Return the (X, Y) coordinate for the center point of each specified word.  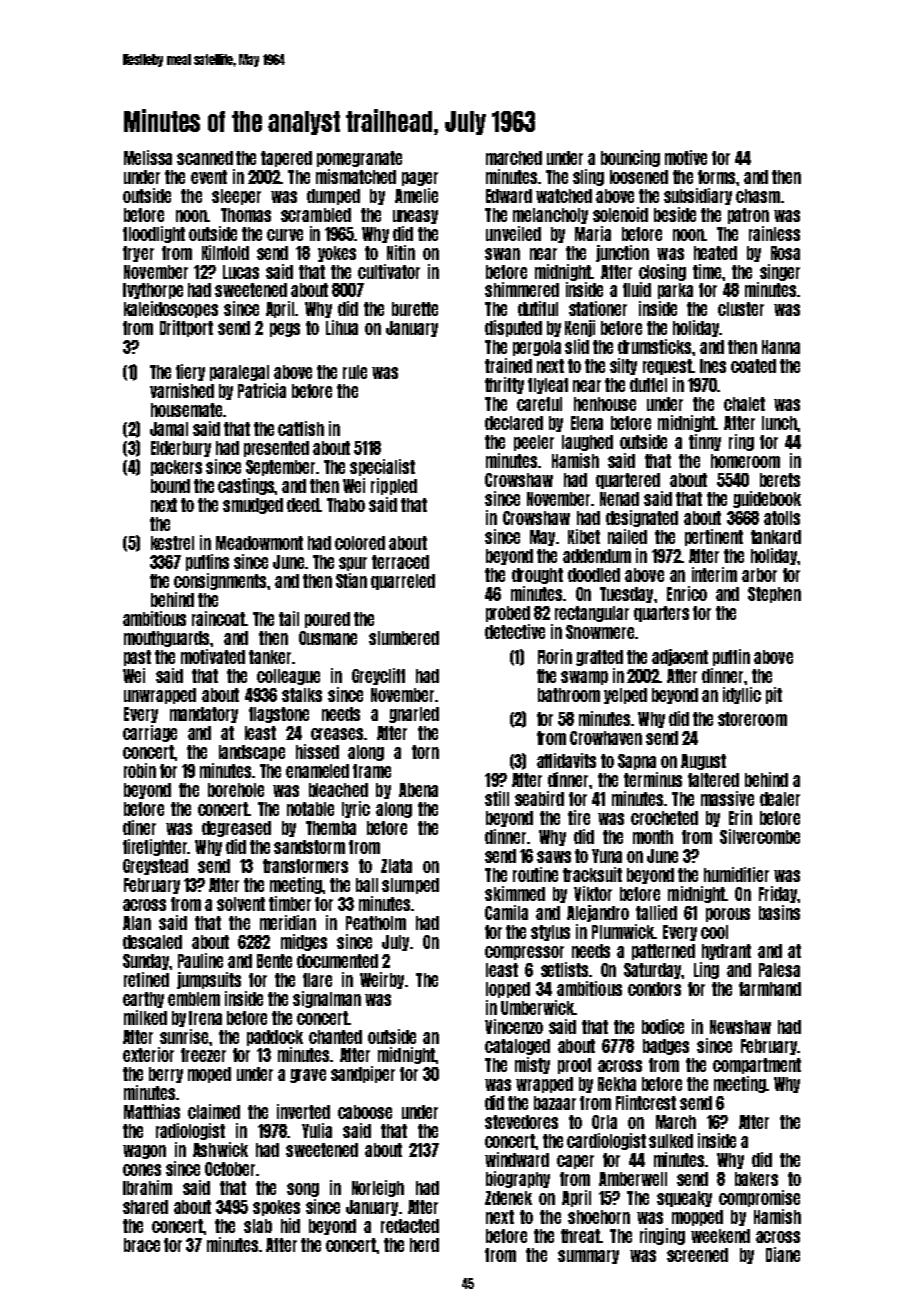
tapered (286, 159)
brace (142, 1245)
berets (780, 480)
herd (424, 1245)
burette (415, 309)
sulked (671, 1141)
